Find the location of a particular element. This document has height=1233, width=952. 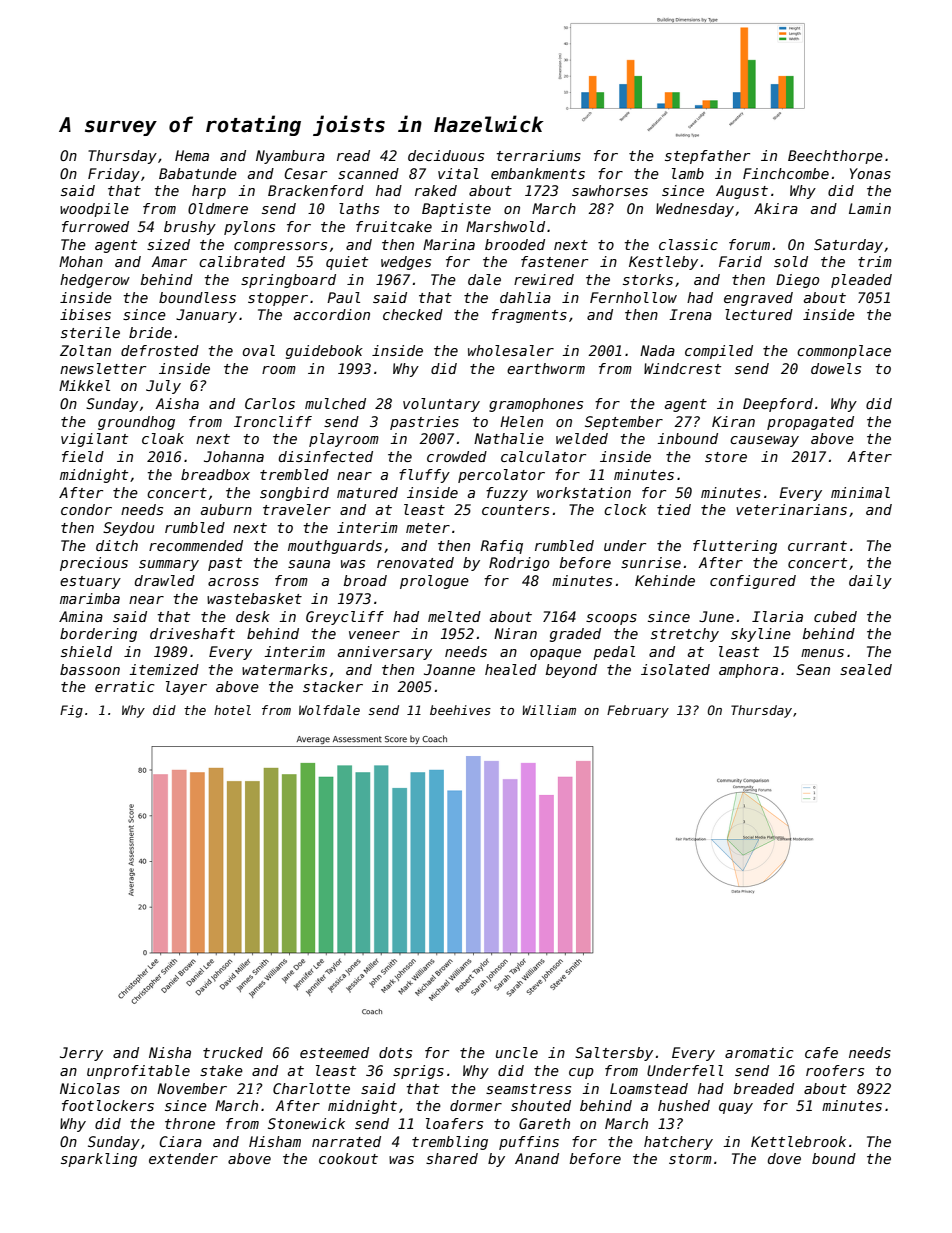

furrowed is located at coordinates (95, 226).
